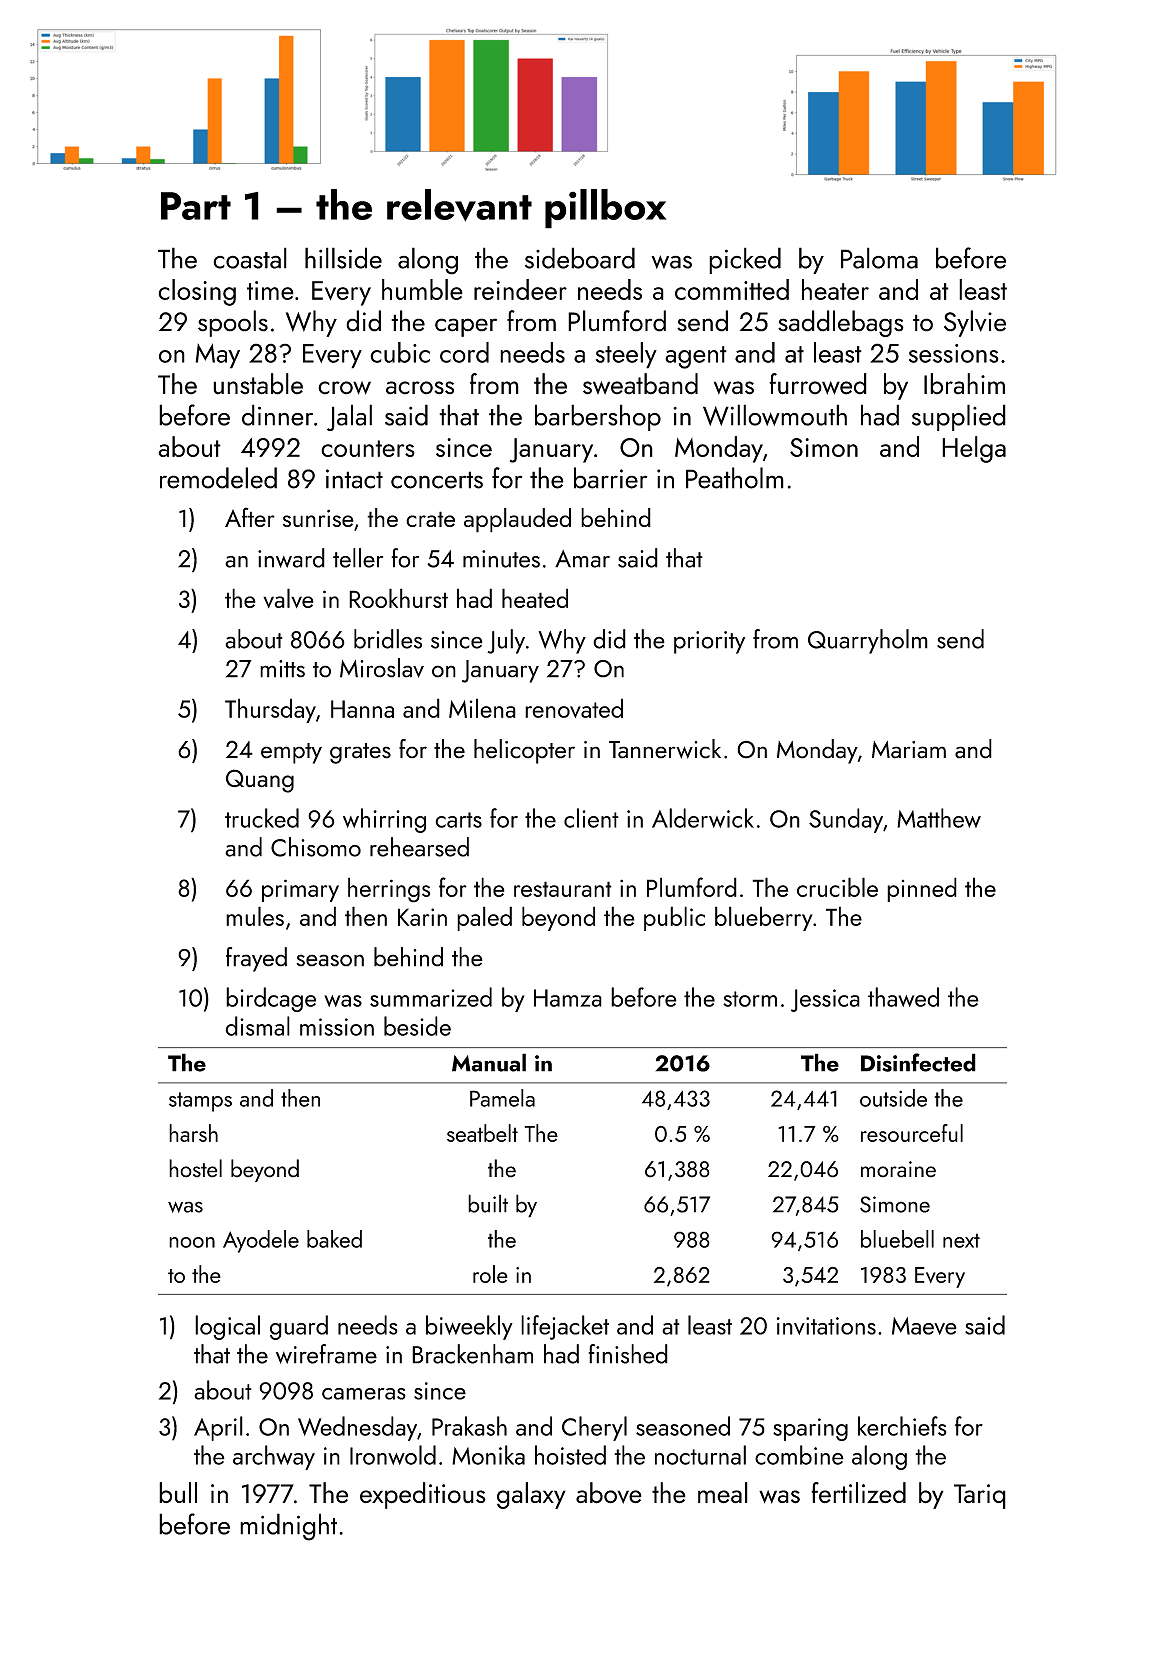  Describe the element at coordinates (255, 916) in the document. I see `mules` at that location.
